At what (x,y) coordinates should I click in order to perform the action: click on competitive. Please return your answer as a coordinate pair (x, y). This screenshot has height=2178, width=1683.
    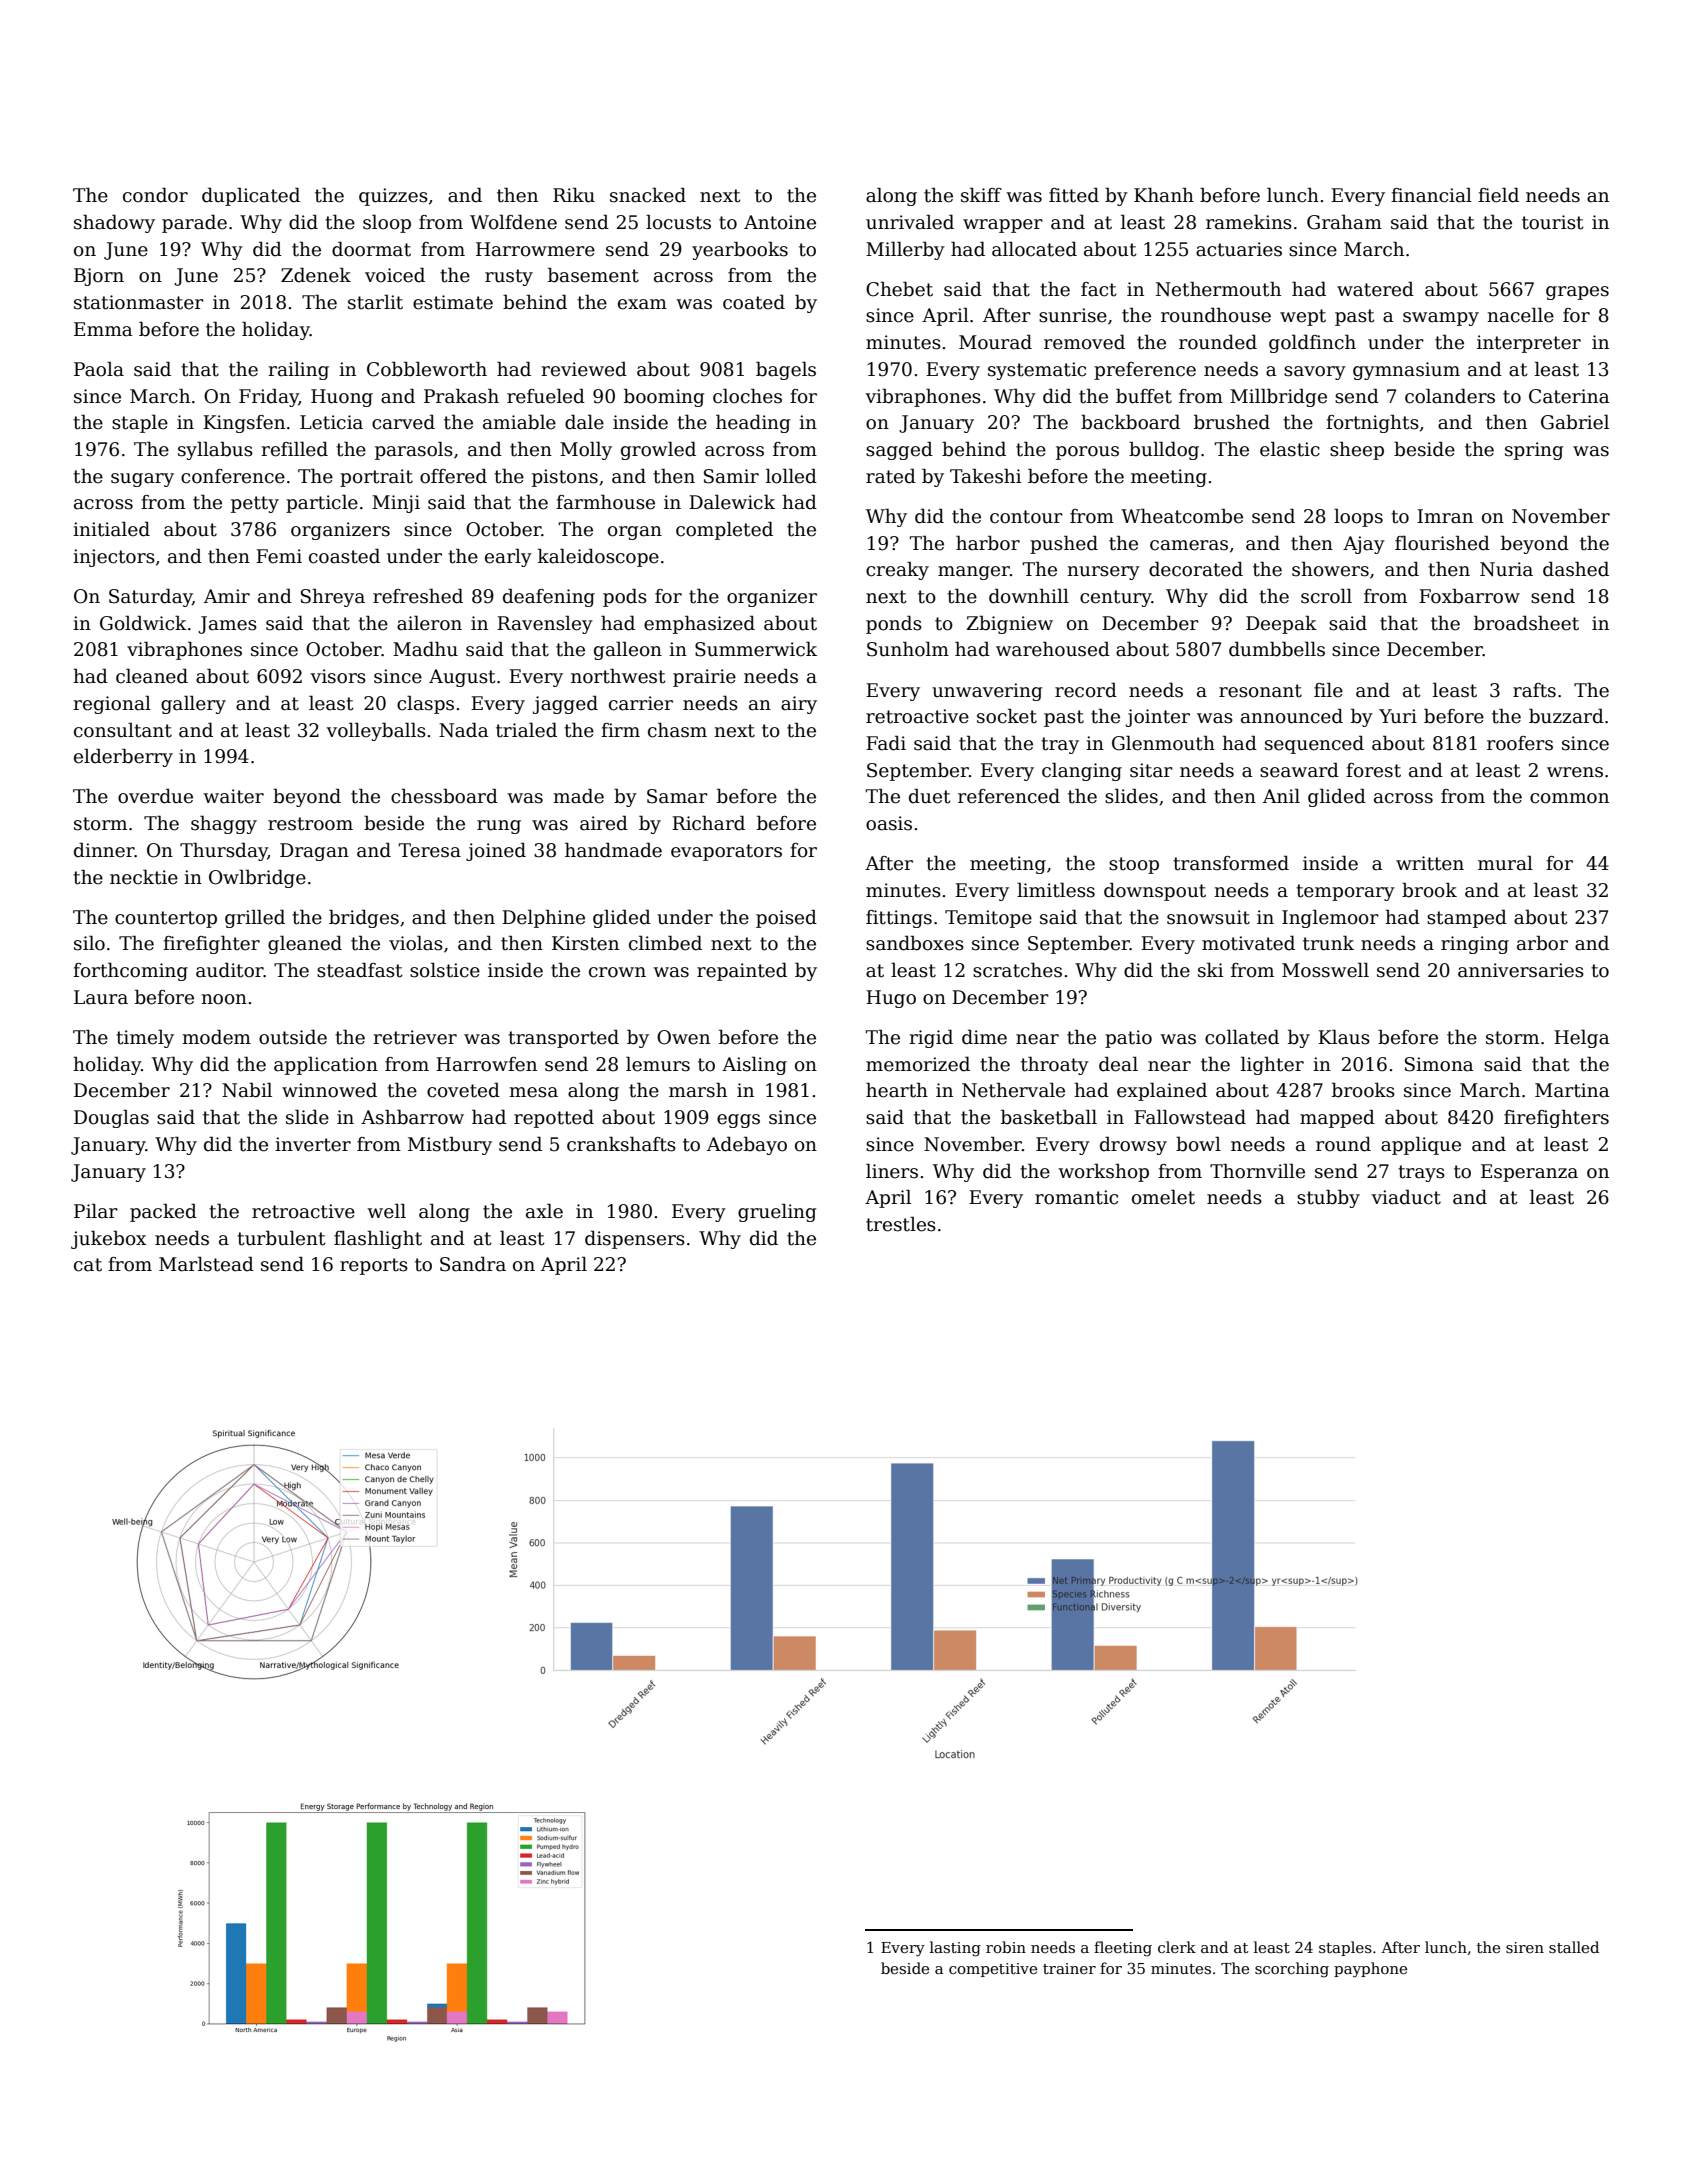
    Looking at the image, I should click on (993, 1970).
